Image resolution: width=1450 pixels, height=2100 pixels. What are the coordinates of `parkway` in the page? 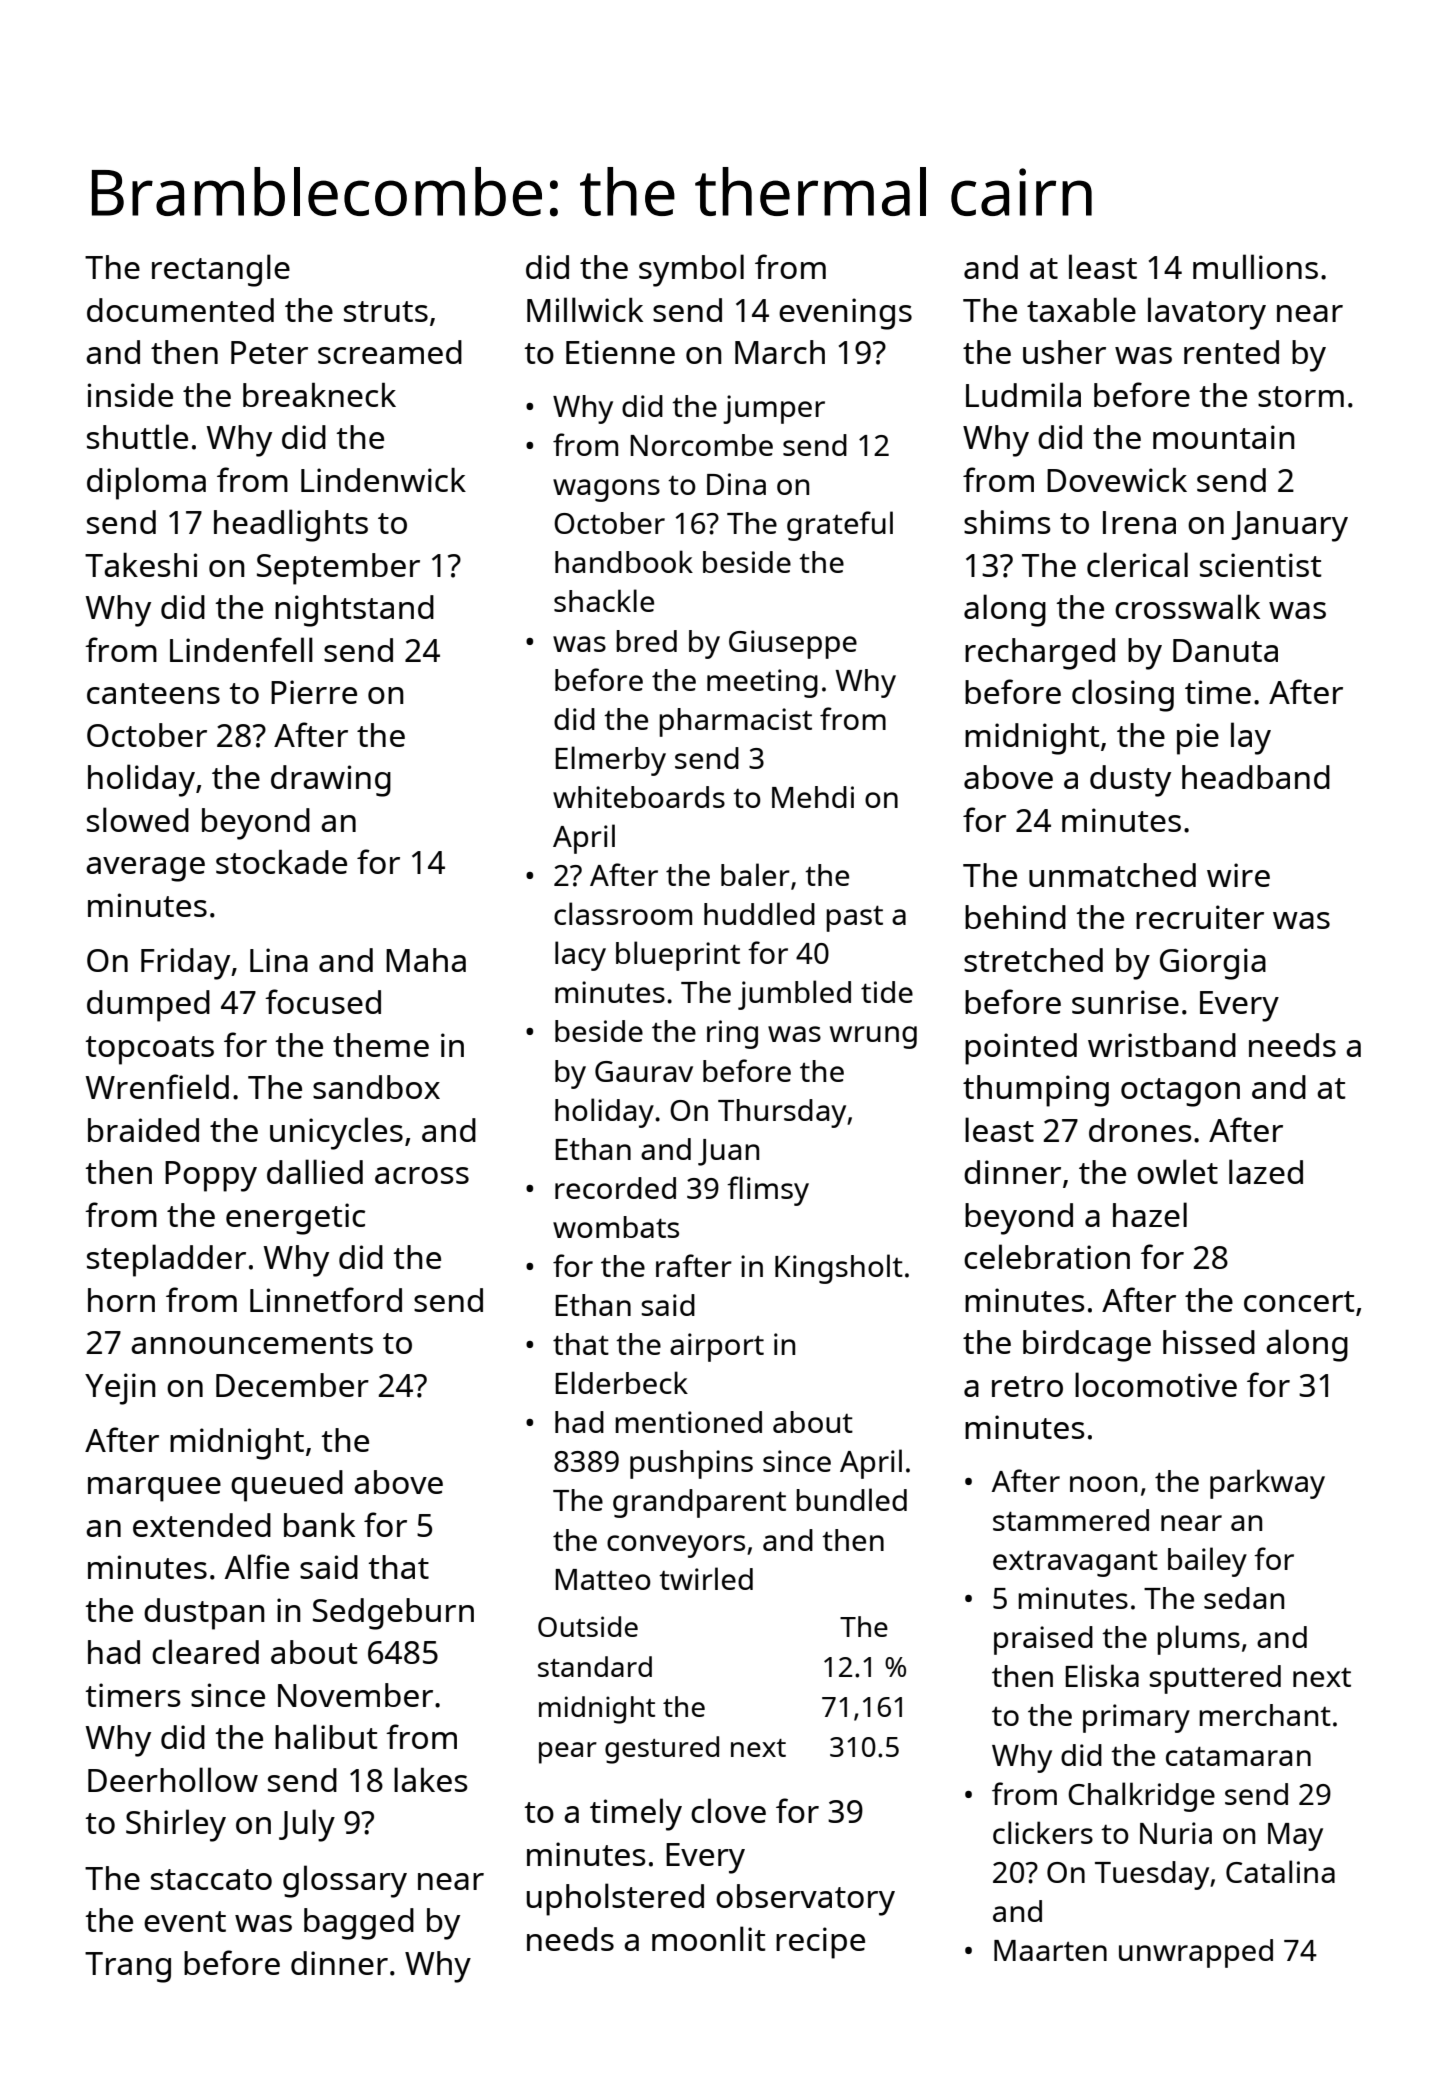 It's located at (1267, 1484).
